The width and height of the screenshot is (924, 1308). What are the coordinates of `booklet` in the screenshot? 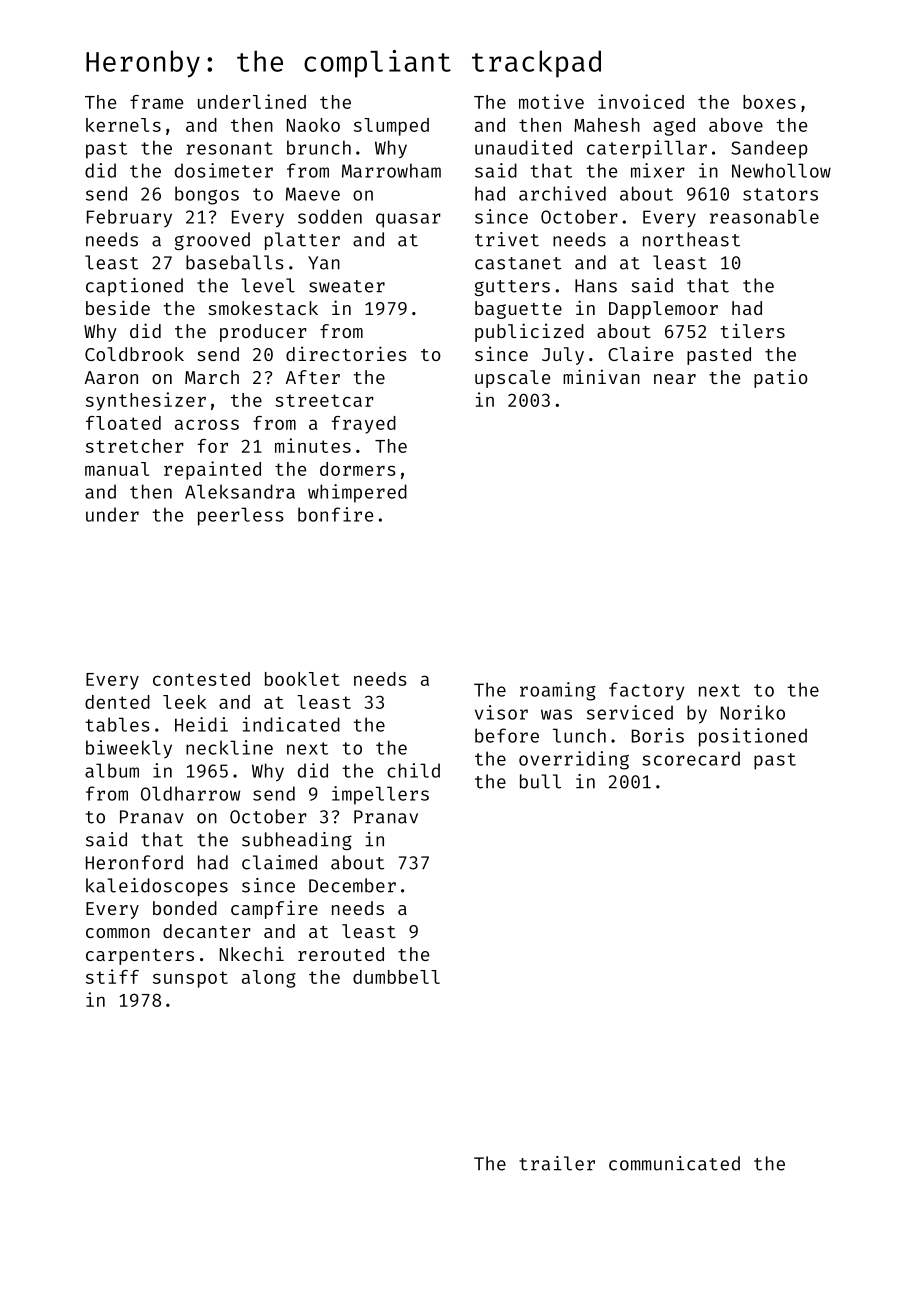 It's located at (302, 679).
